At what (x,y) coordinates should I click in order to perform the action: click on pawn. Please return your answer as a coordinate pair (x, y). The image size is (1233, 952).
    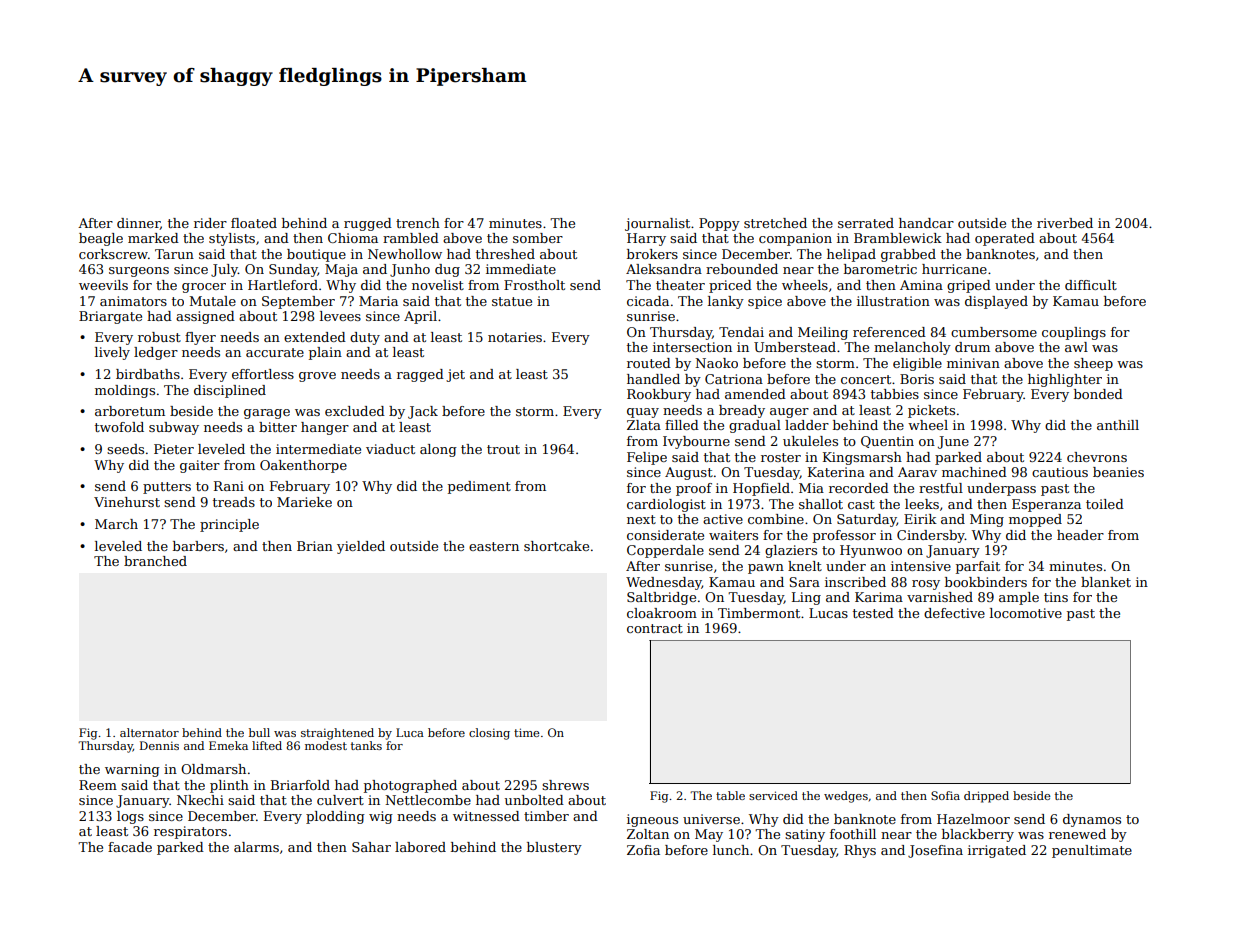
    Looking at the image, I should click on (766, 569).
